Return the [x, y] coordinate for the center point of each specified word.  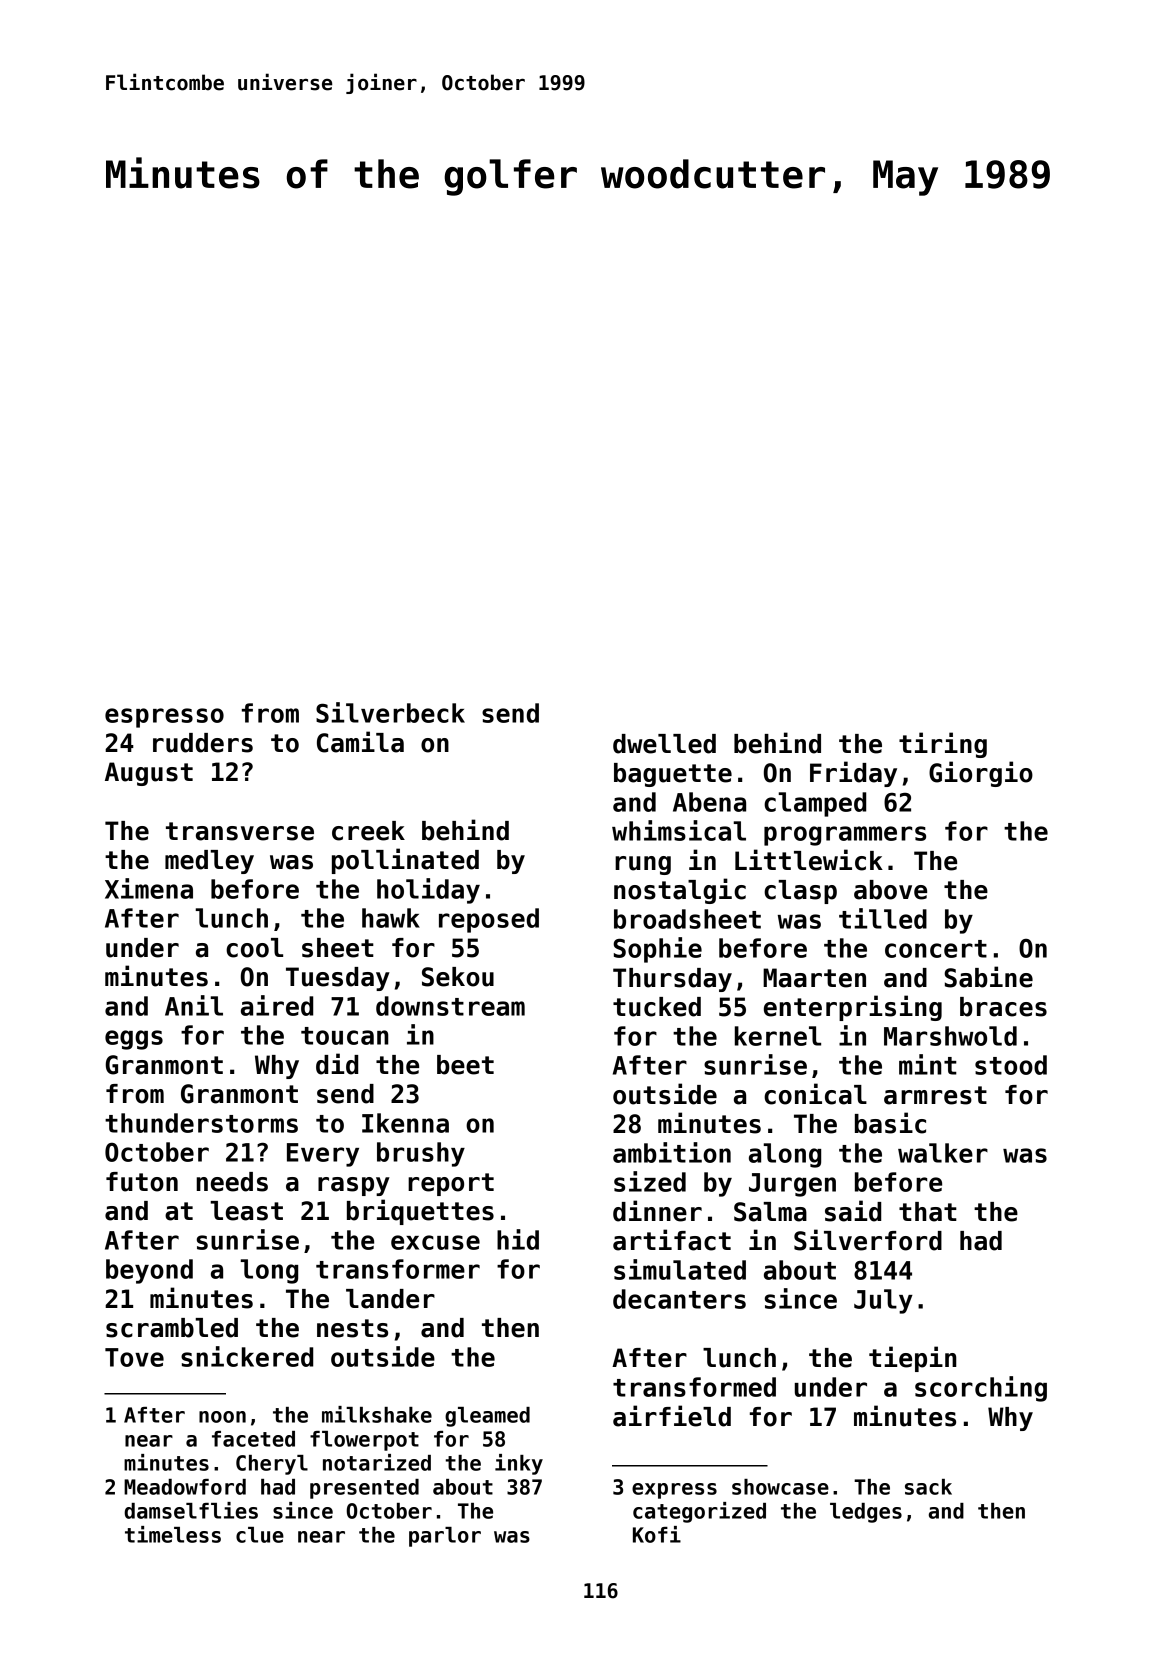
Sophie [657, 950]
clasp [800, 892]
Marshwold [950, 1036]
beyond [149, 1271]
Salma [770, 1212]
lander [390, 1299]
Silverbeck [390, 712]
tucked [657, 1007]
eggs [134, 1040]
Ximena [149, 888]
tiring [943, 745]
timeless [173, 1534]
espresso [164, 718]
